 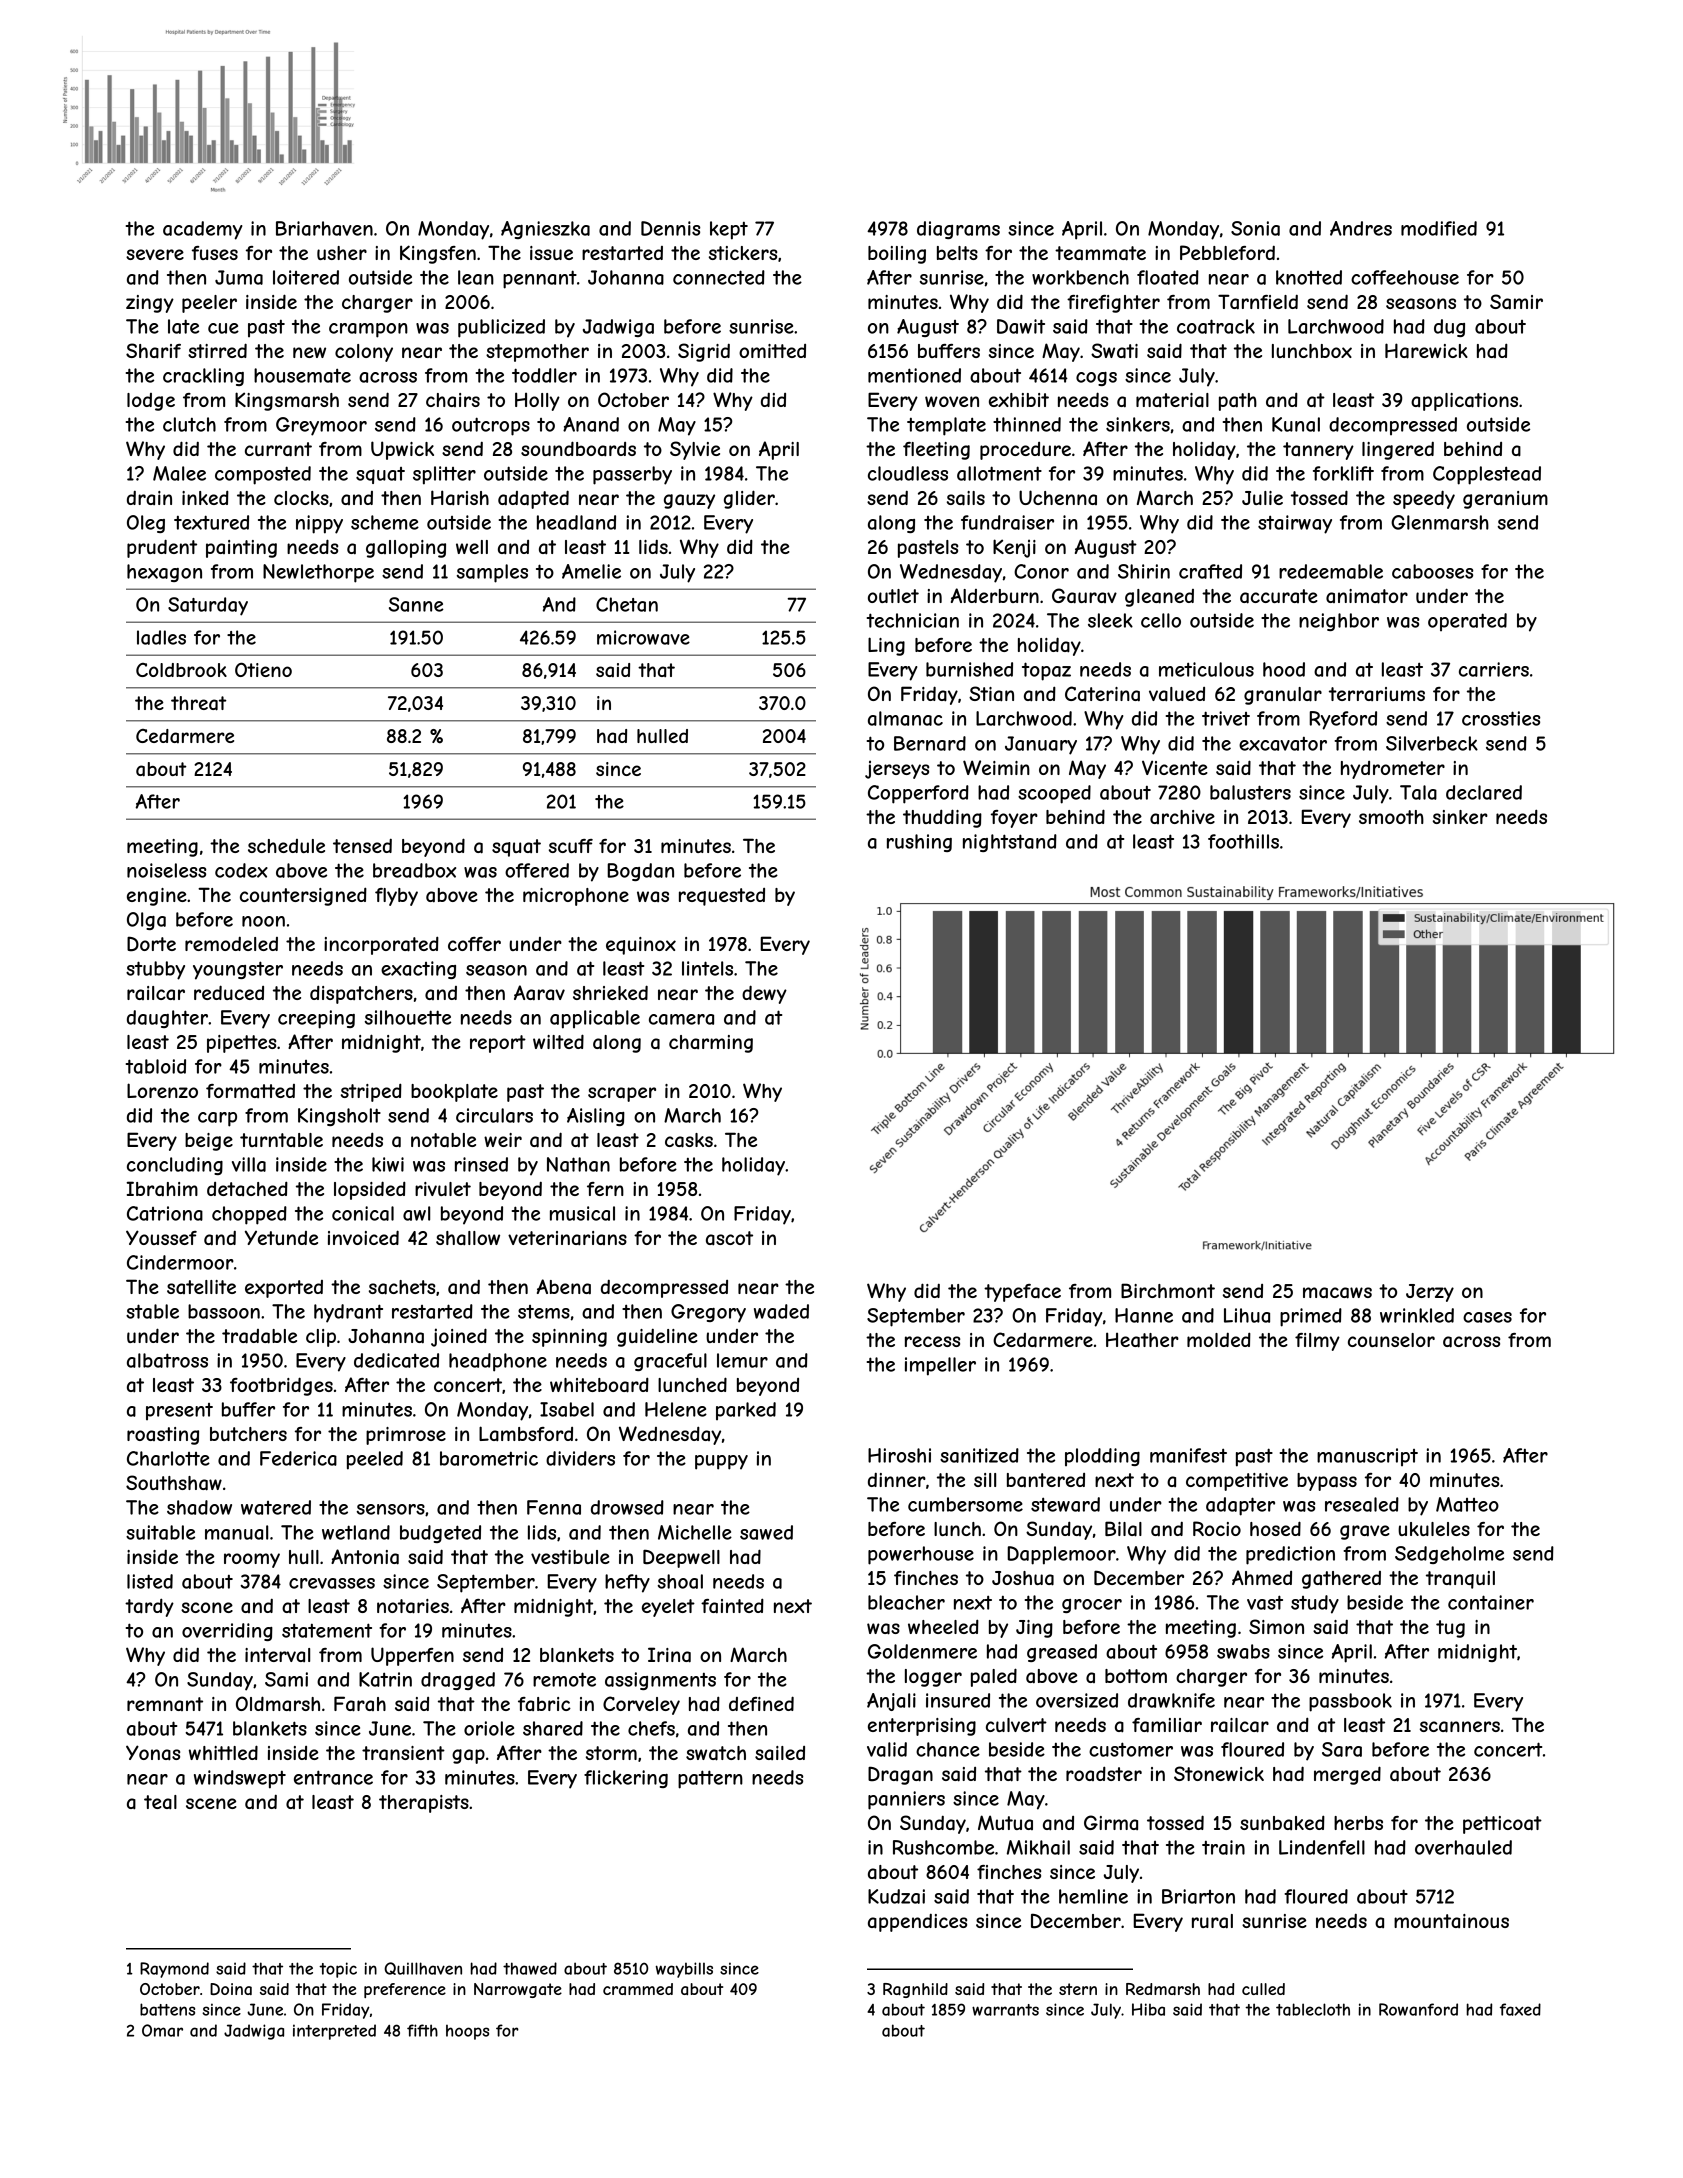 I want to click on foothills, so click(x=1243, y=841).
